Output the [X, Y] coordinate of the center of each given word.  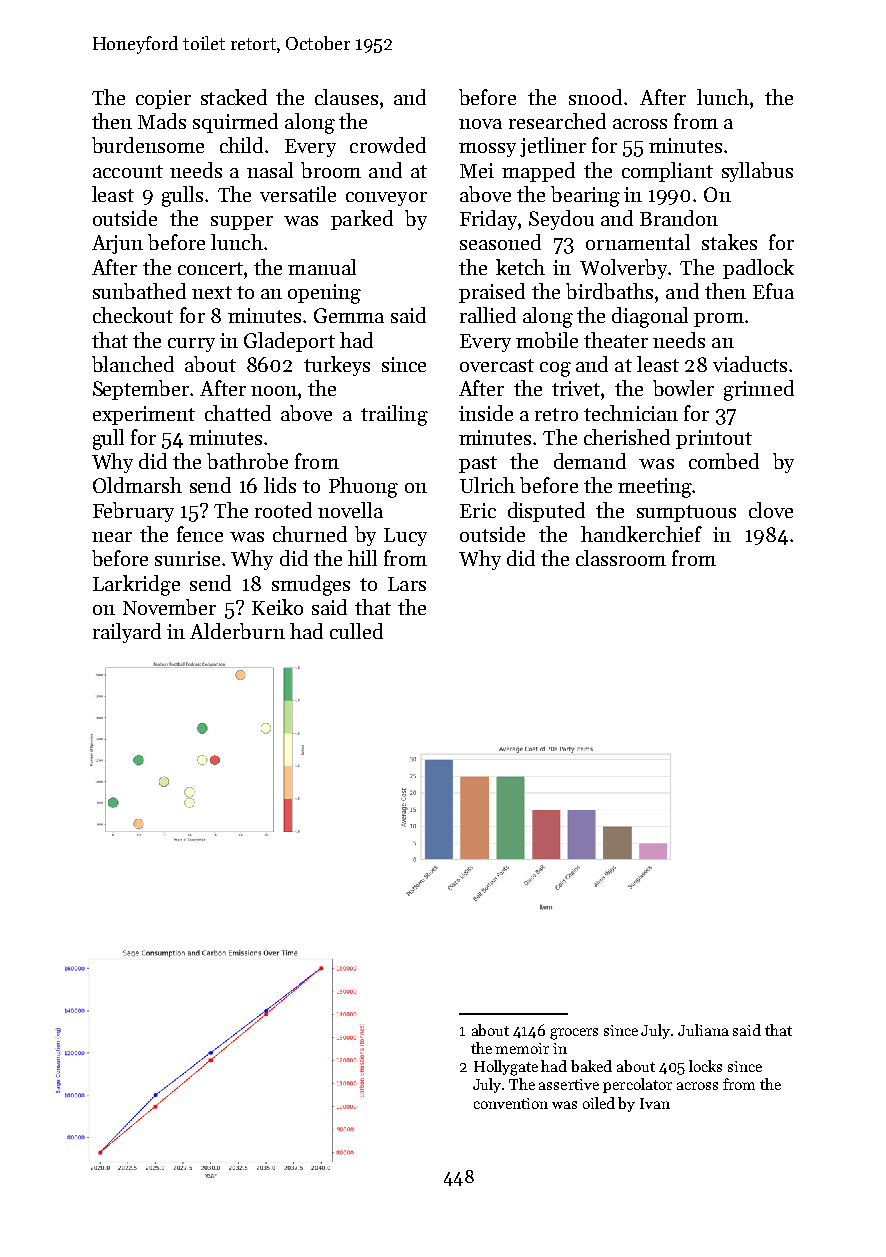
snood [595, 97]
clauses [346, 97]
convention [511, 1103]
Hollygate [506, 1068]
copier [163, 99]
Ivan [655, 1103]
